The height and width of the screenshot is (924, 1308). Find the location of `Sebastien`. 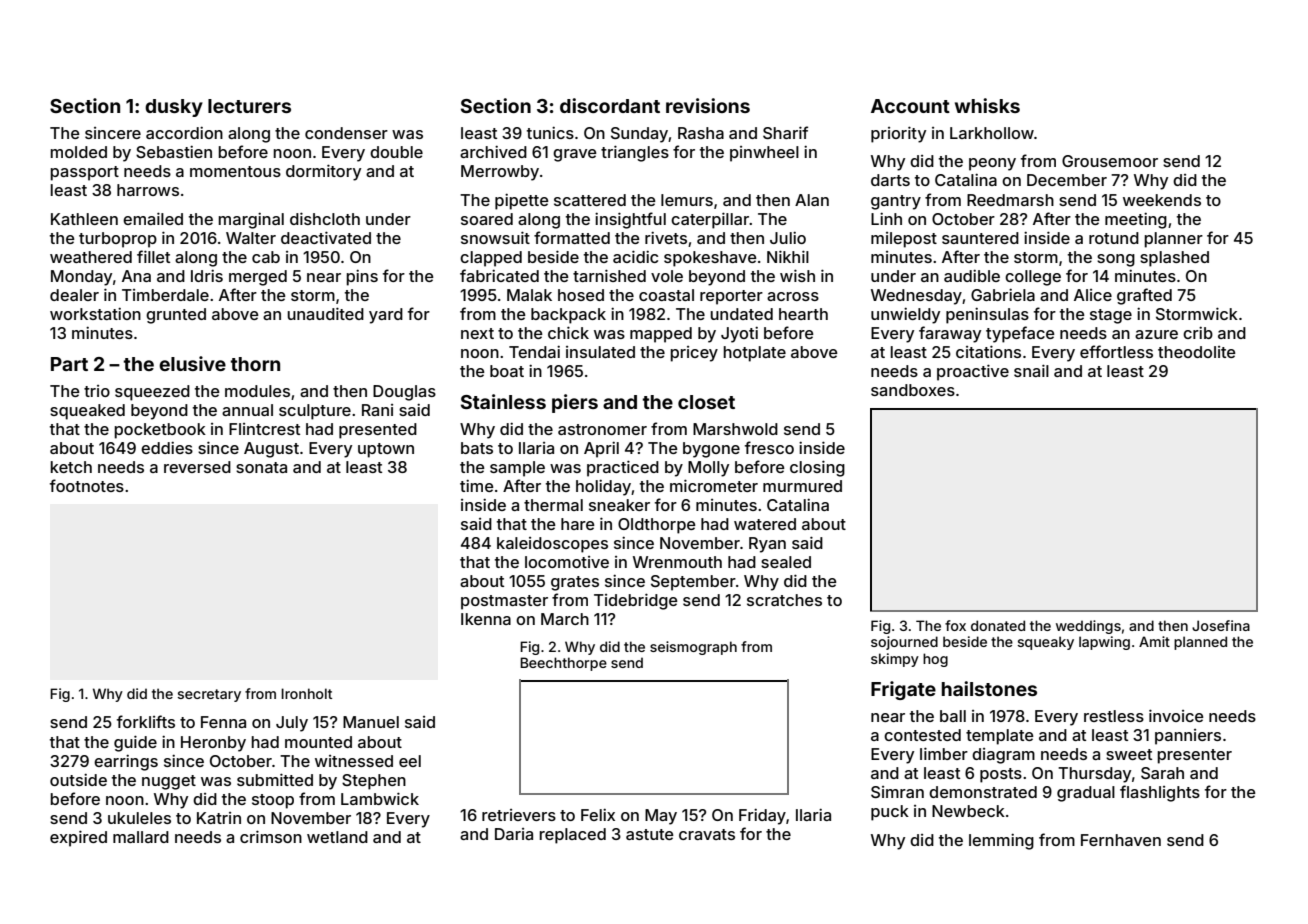

Sebastien is located at coordinates (174, 151).
